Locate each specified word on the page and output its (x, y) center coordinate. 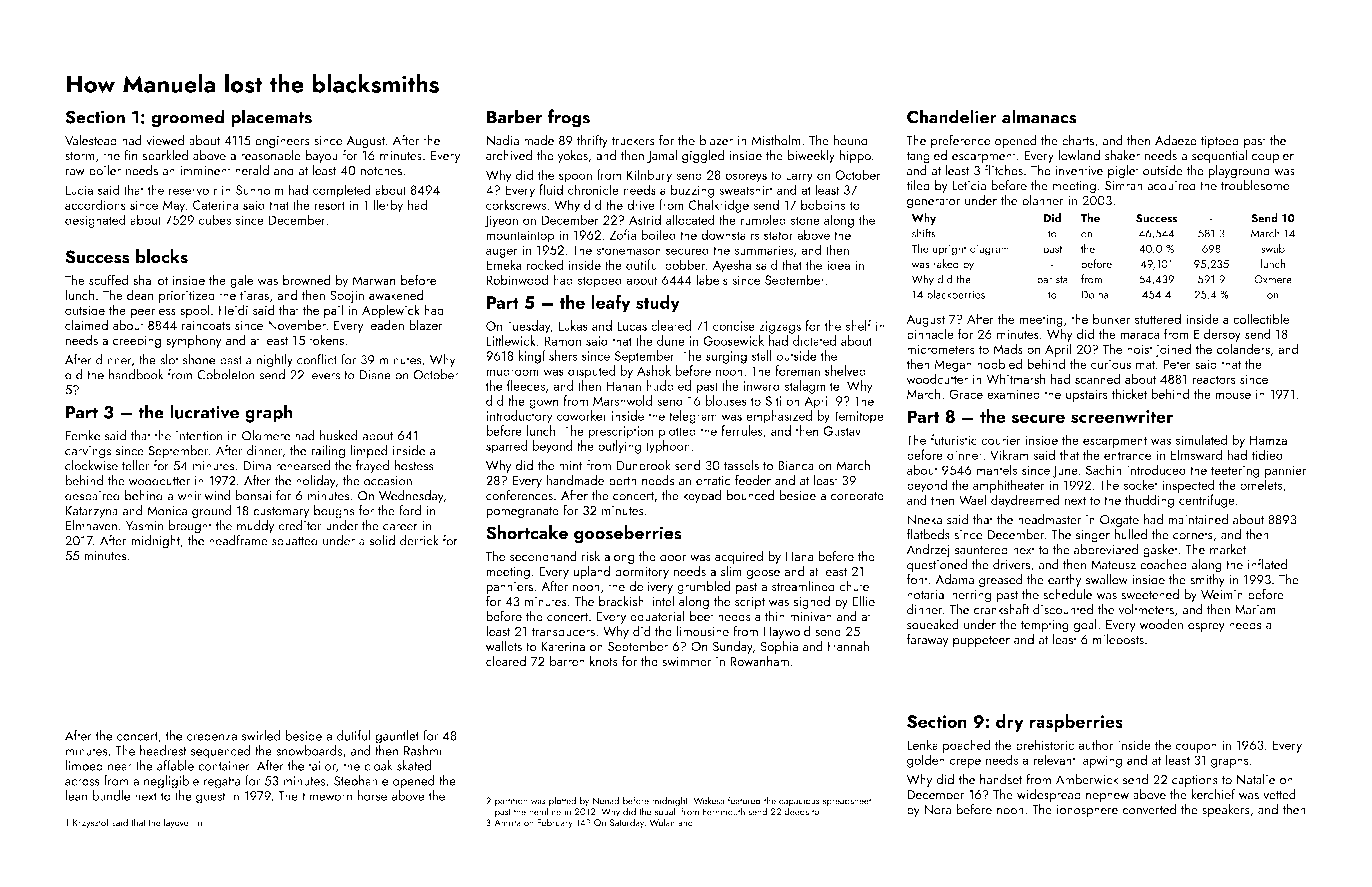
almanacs (1039, 116)
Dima (257, 466)
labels (712, 279)
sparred (506, 447)
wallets (504, 646)
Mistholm (776, 140)
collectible (1261, 318)
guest (211, 798)
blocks (162, 256)
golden (926, 761)
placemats (271, 118)
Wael (972, 499)
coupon (1196, 748)
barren (567, 661)
